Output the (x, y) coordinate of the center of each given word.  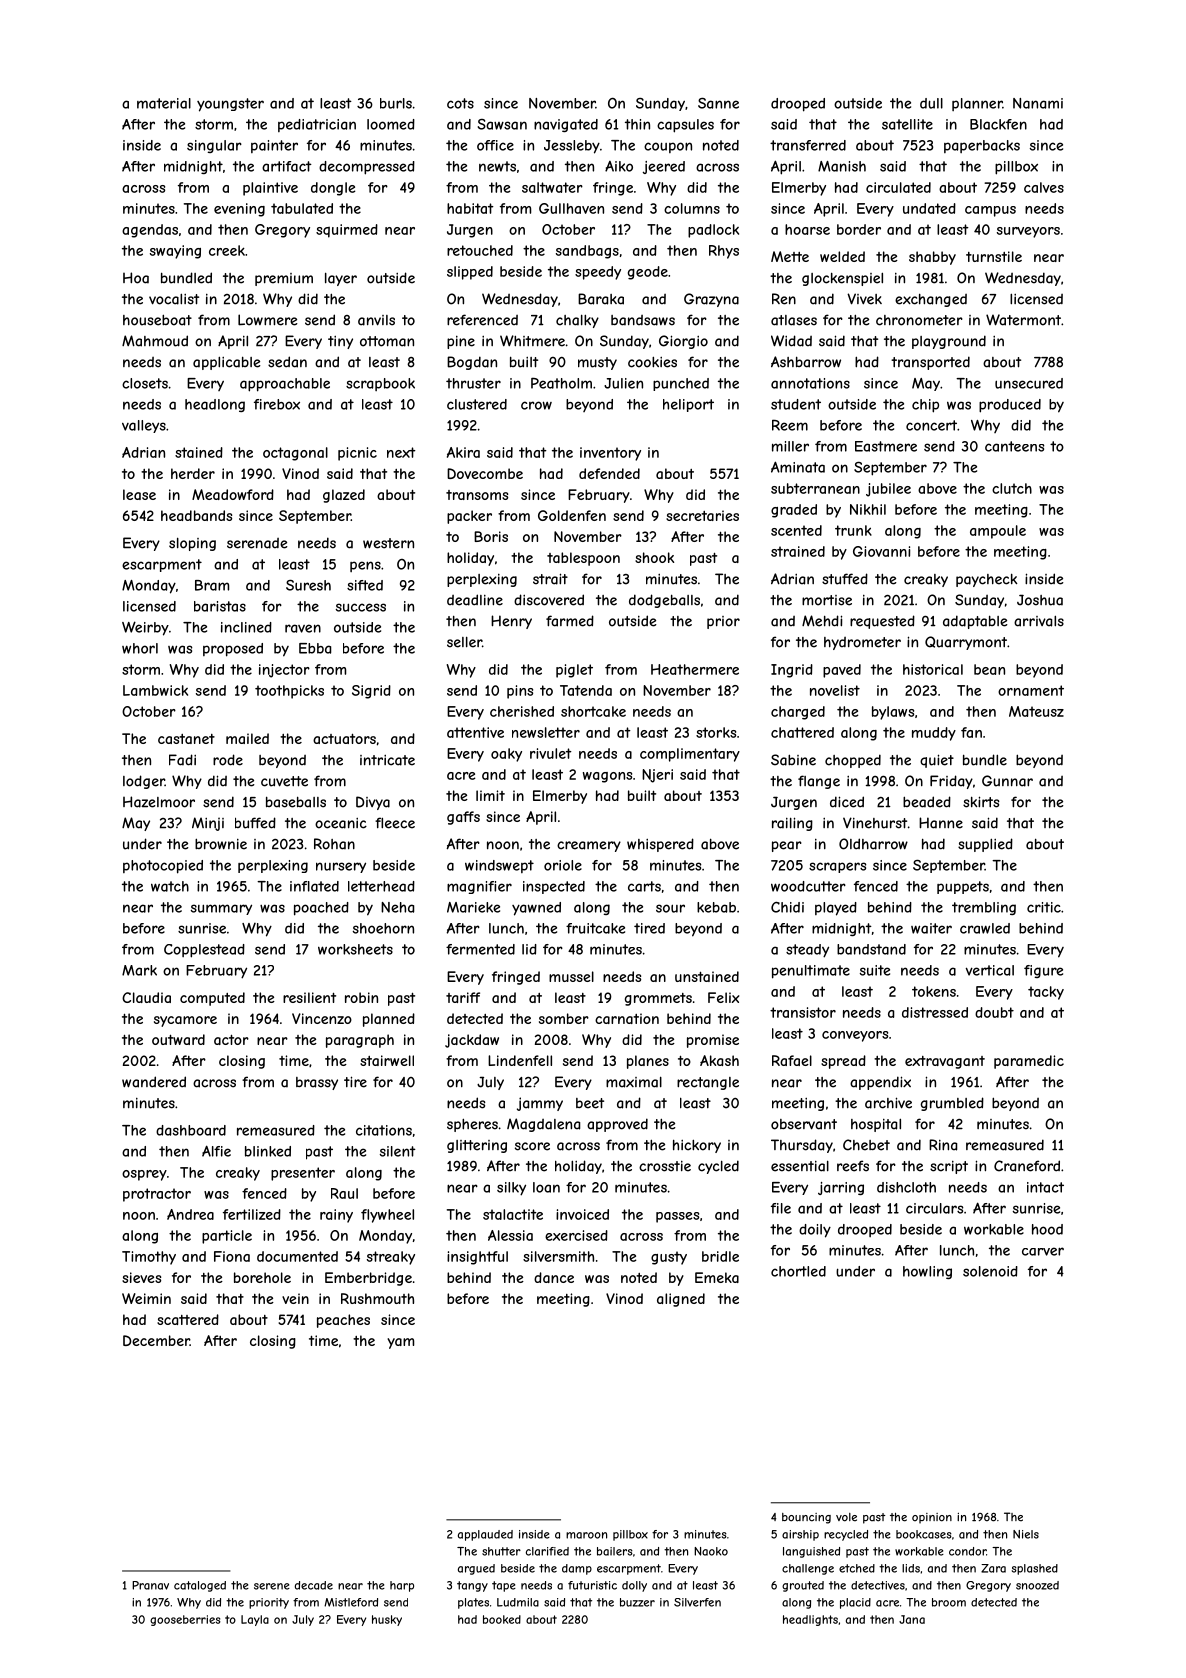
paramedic (1029, 1062)
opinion (932, 1518)
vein (295, 1298)
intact (1045, 1187)
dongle (333, 189)
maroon (586, 1535)
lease (139, 494)
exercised (576, 1235)
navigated (566, 125)
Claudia (146, 997)
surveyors (1028, 232)
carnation (627, 1018)
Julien (623, 383)
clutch (1012, 488)
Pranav (150, 1585)
